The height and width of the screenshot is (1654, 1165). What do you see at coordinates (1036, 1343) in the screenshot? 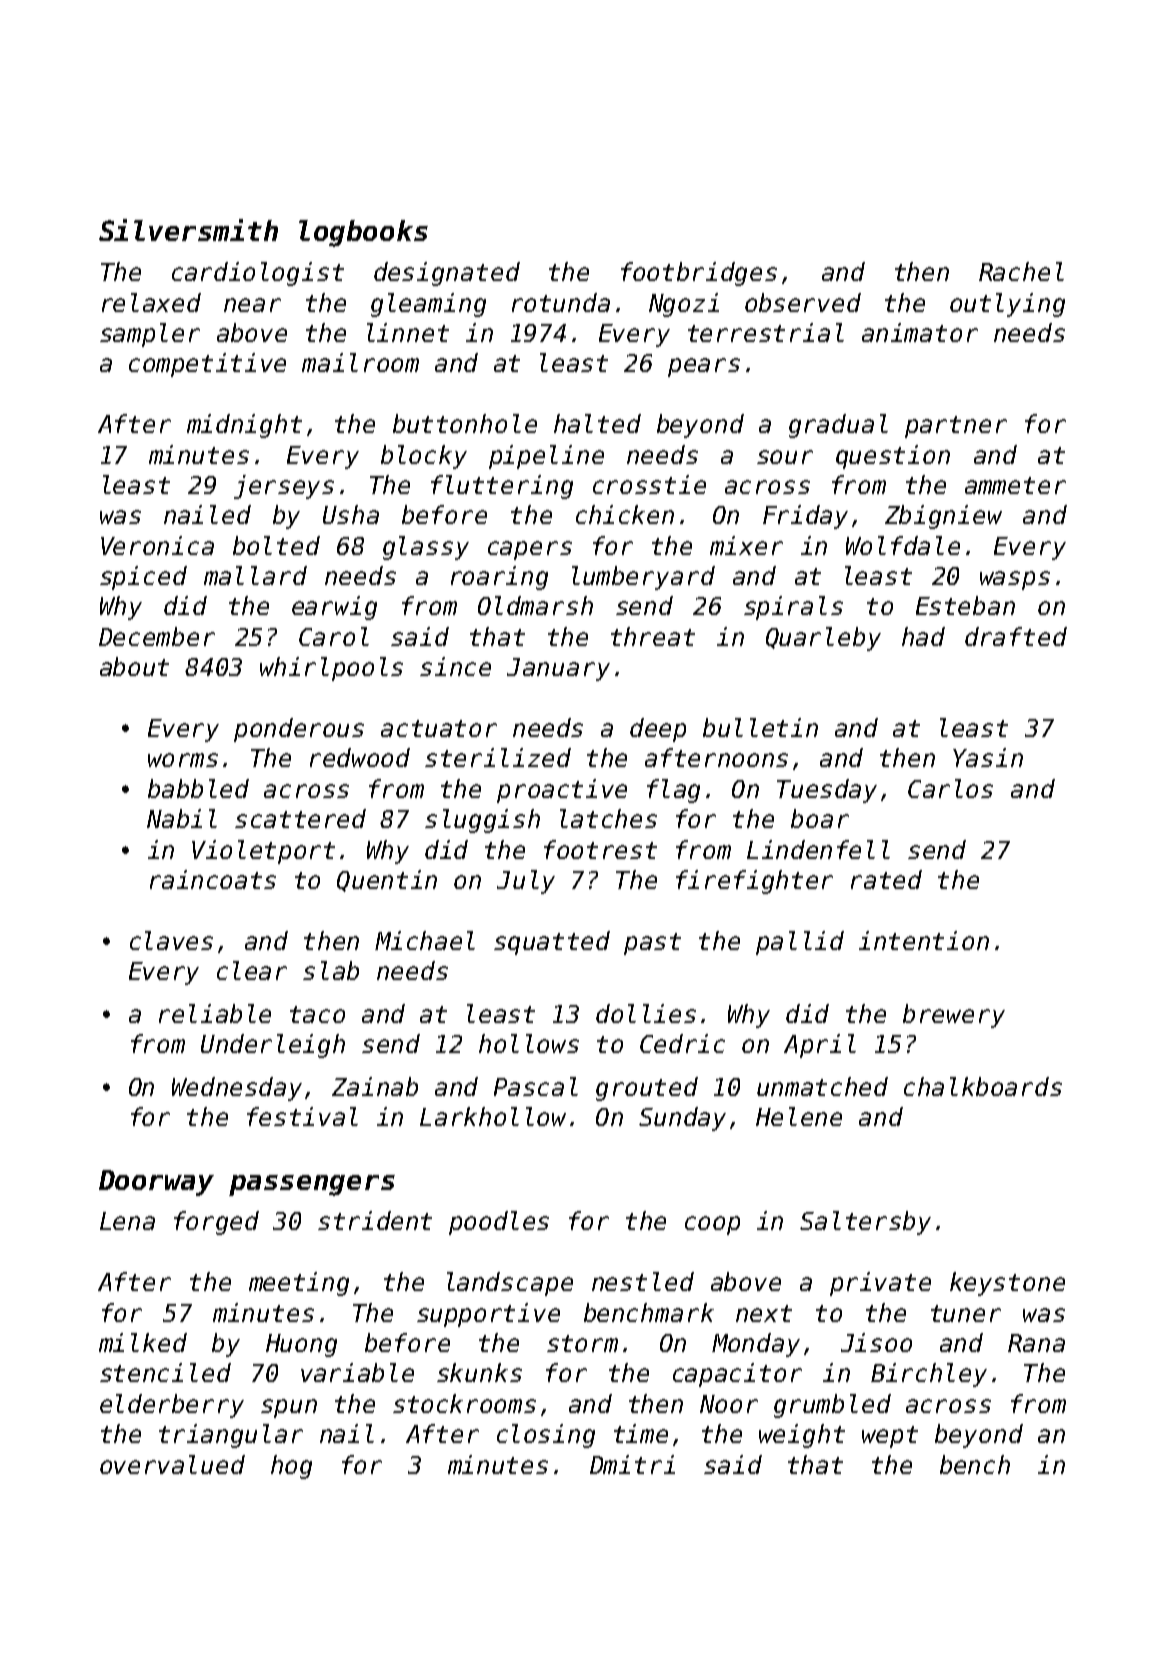
I see `Rana` at bounding box center [1036, 1343].
